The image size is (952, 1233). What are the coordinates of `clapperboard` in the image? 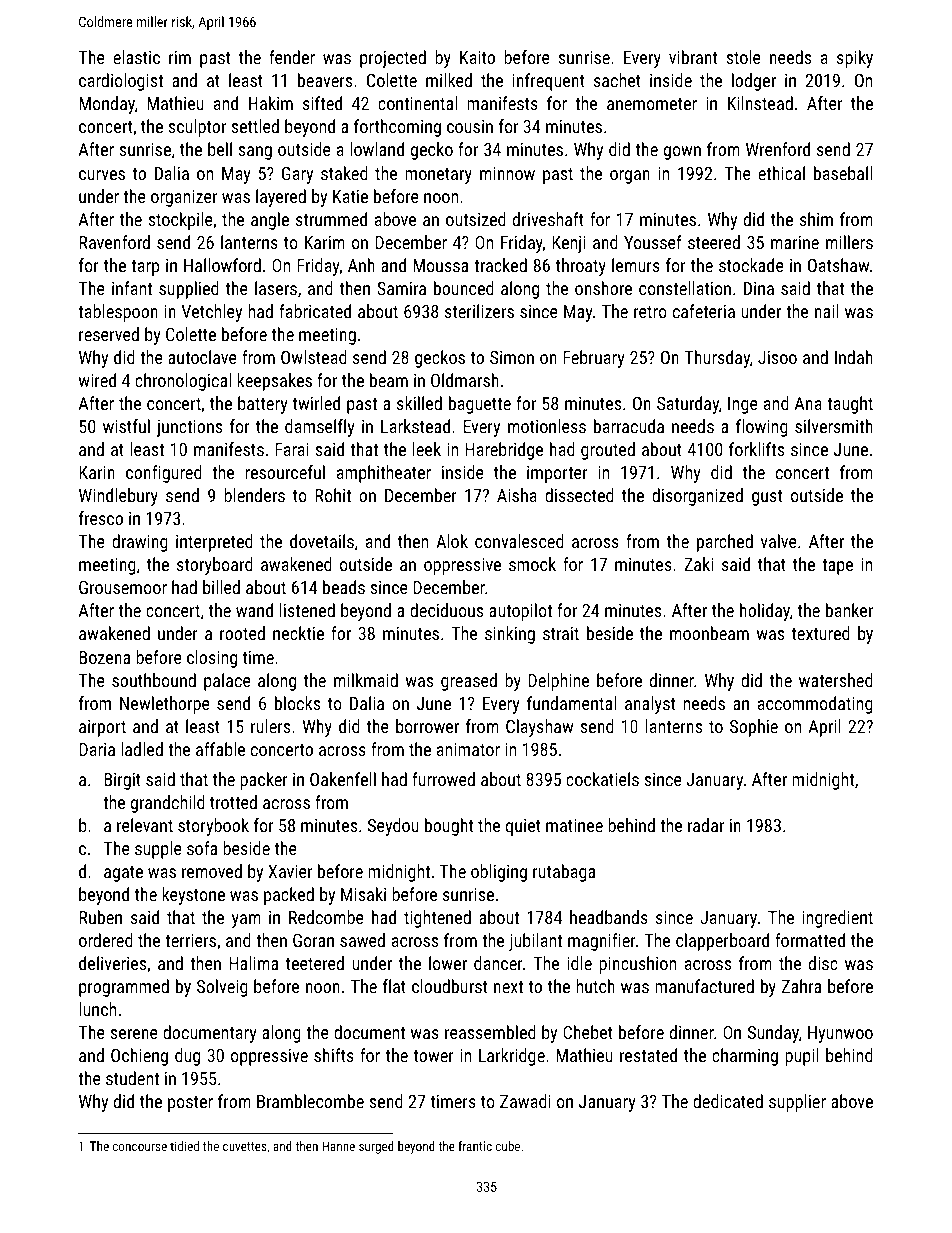 It's located at (722, 942).
